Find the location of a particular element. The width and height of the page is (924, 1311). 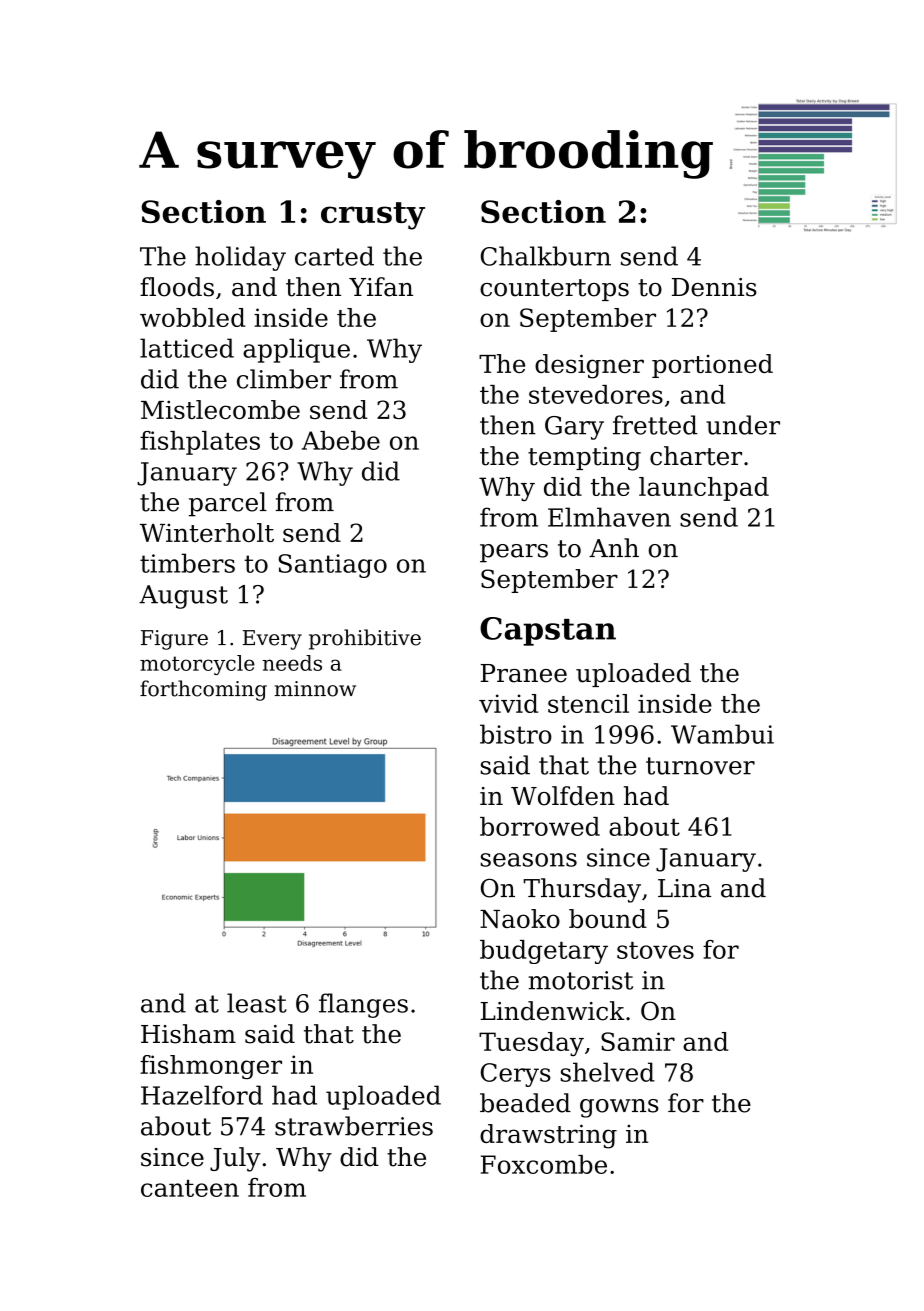

motorist is located at coordinates (581, 980).
